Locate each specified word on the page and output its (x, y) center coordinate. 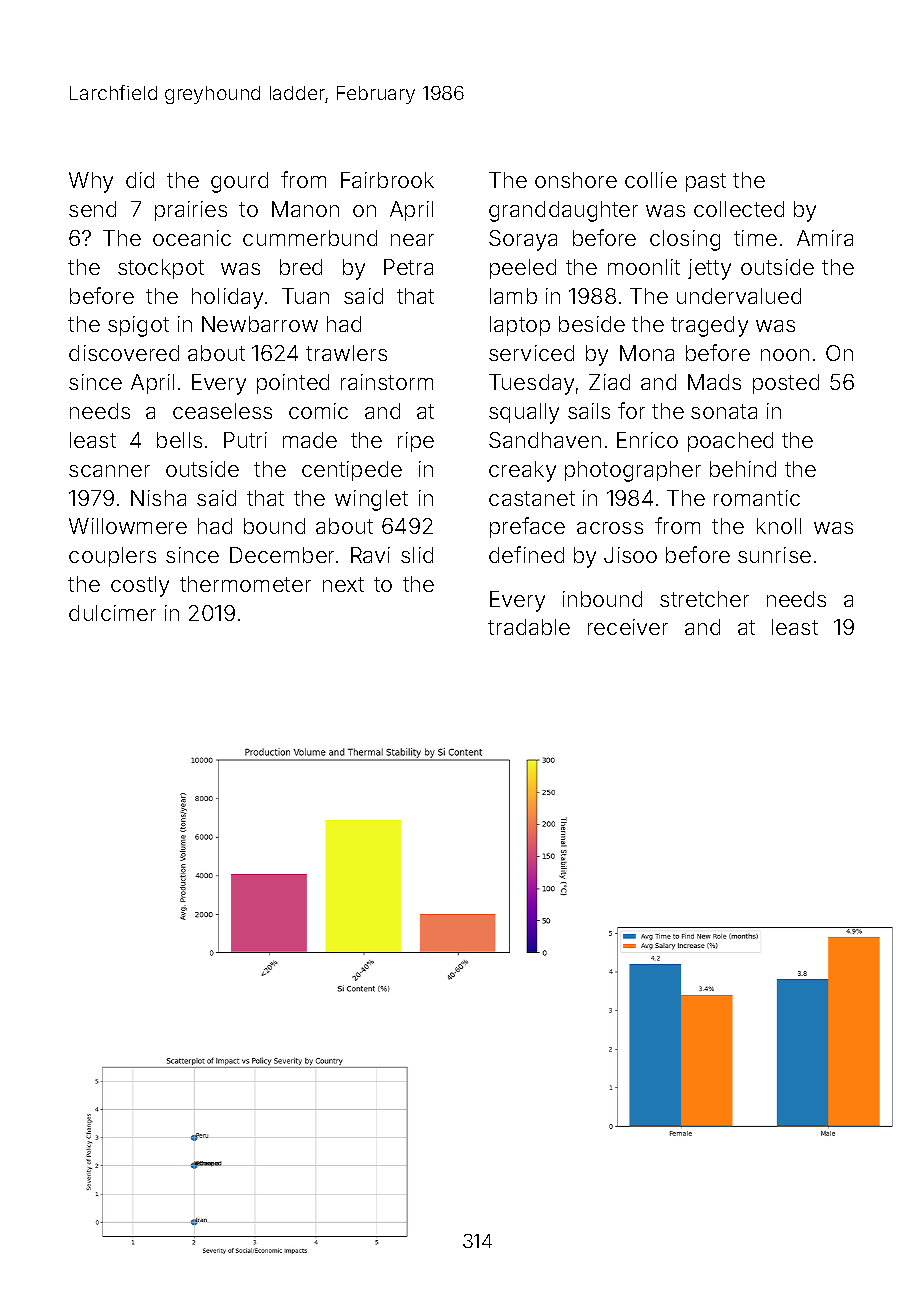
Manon (305, 209)
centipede (352, 471)
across (610, 528)
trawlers (346, 353)
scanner (109, 471)
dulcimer (112, 613)
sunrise (774, 555)
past (706, 182)
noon (785, 355)
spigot (138, 326)
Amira (825, 238)
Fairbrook (387, 180)
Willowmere (128, 526)
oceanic (192, 238)
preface (527, 527)
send (92, 209)
